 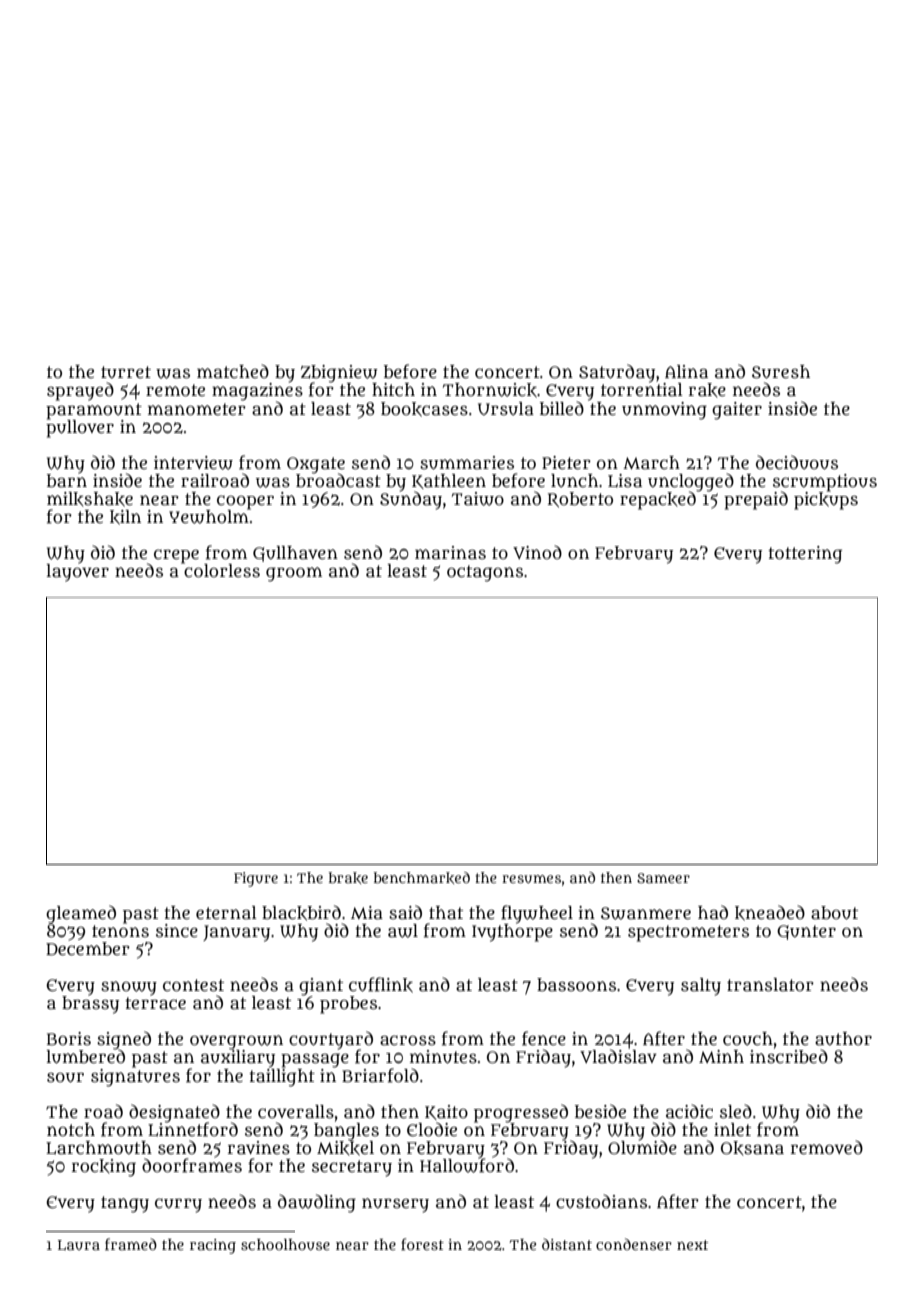 What do you see at coordinates (485, 573) in the screenshot?
I see `octagons` at bounding box center [485, 573].
